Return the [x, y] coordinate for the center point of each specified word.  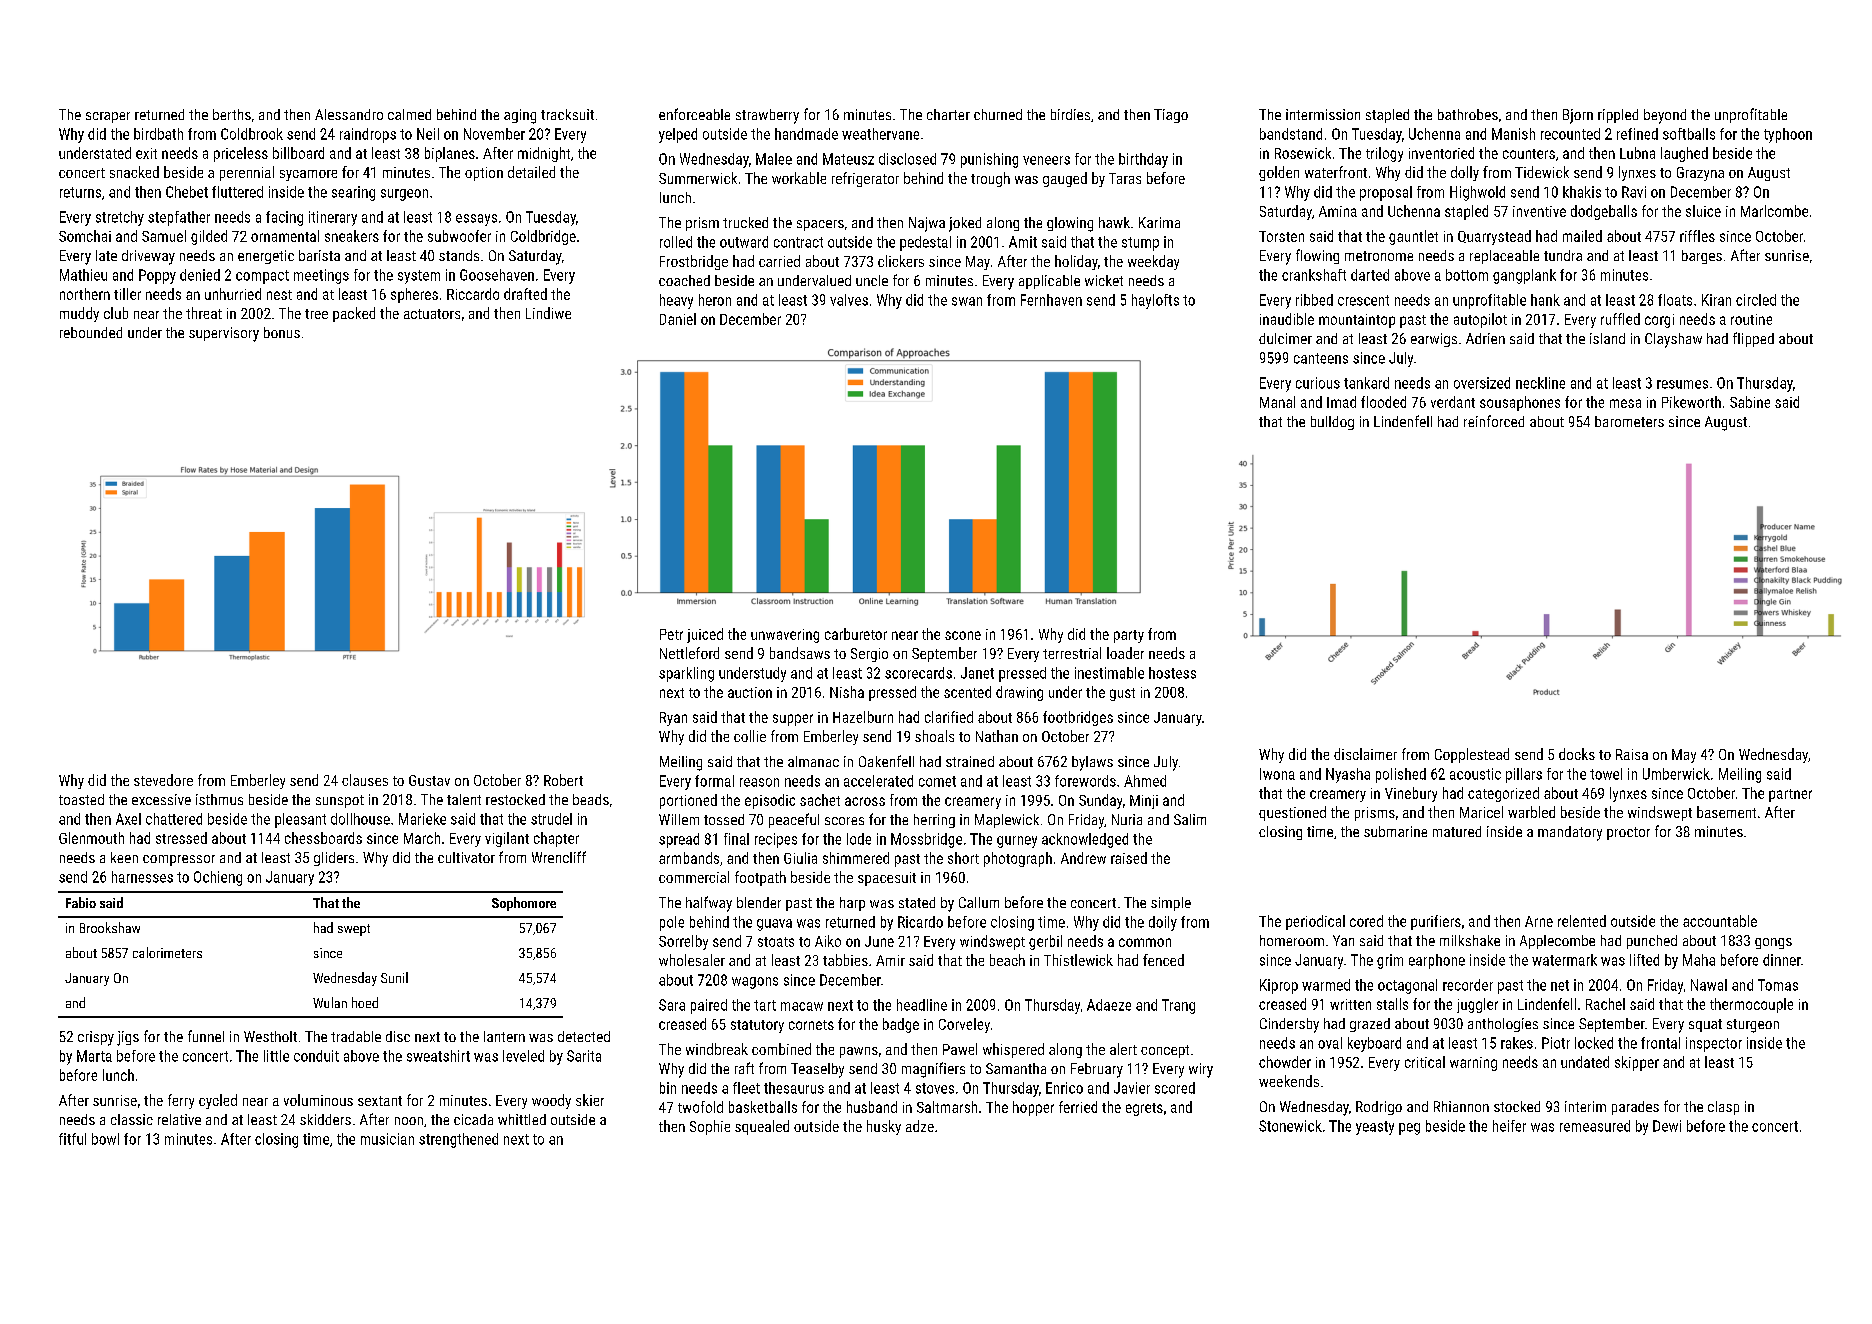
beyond [1665, 116]
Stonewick [1290, 1126]
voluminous [318, 1100]
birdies [1070, 114]
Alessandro [349, 114]
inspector [1714, 1044]
